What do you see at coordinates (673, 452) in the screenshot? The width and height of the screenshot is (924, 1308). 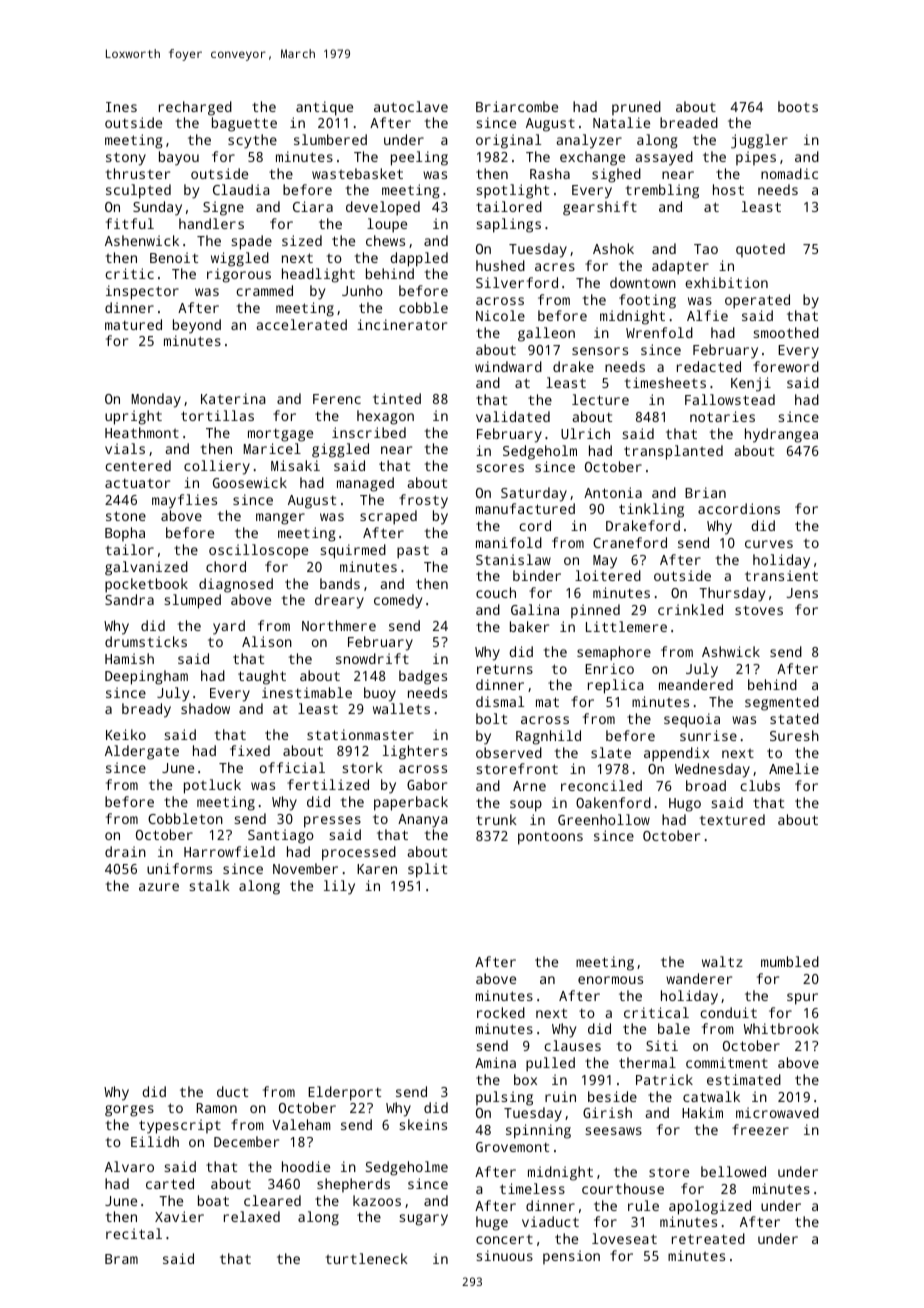 I see `transplanted` at bounding box center [673, 452].
